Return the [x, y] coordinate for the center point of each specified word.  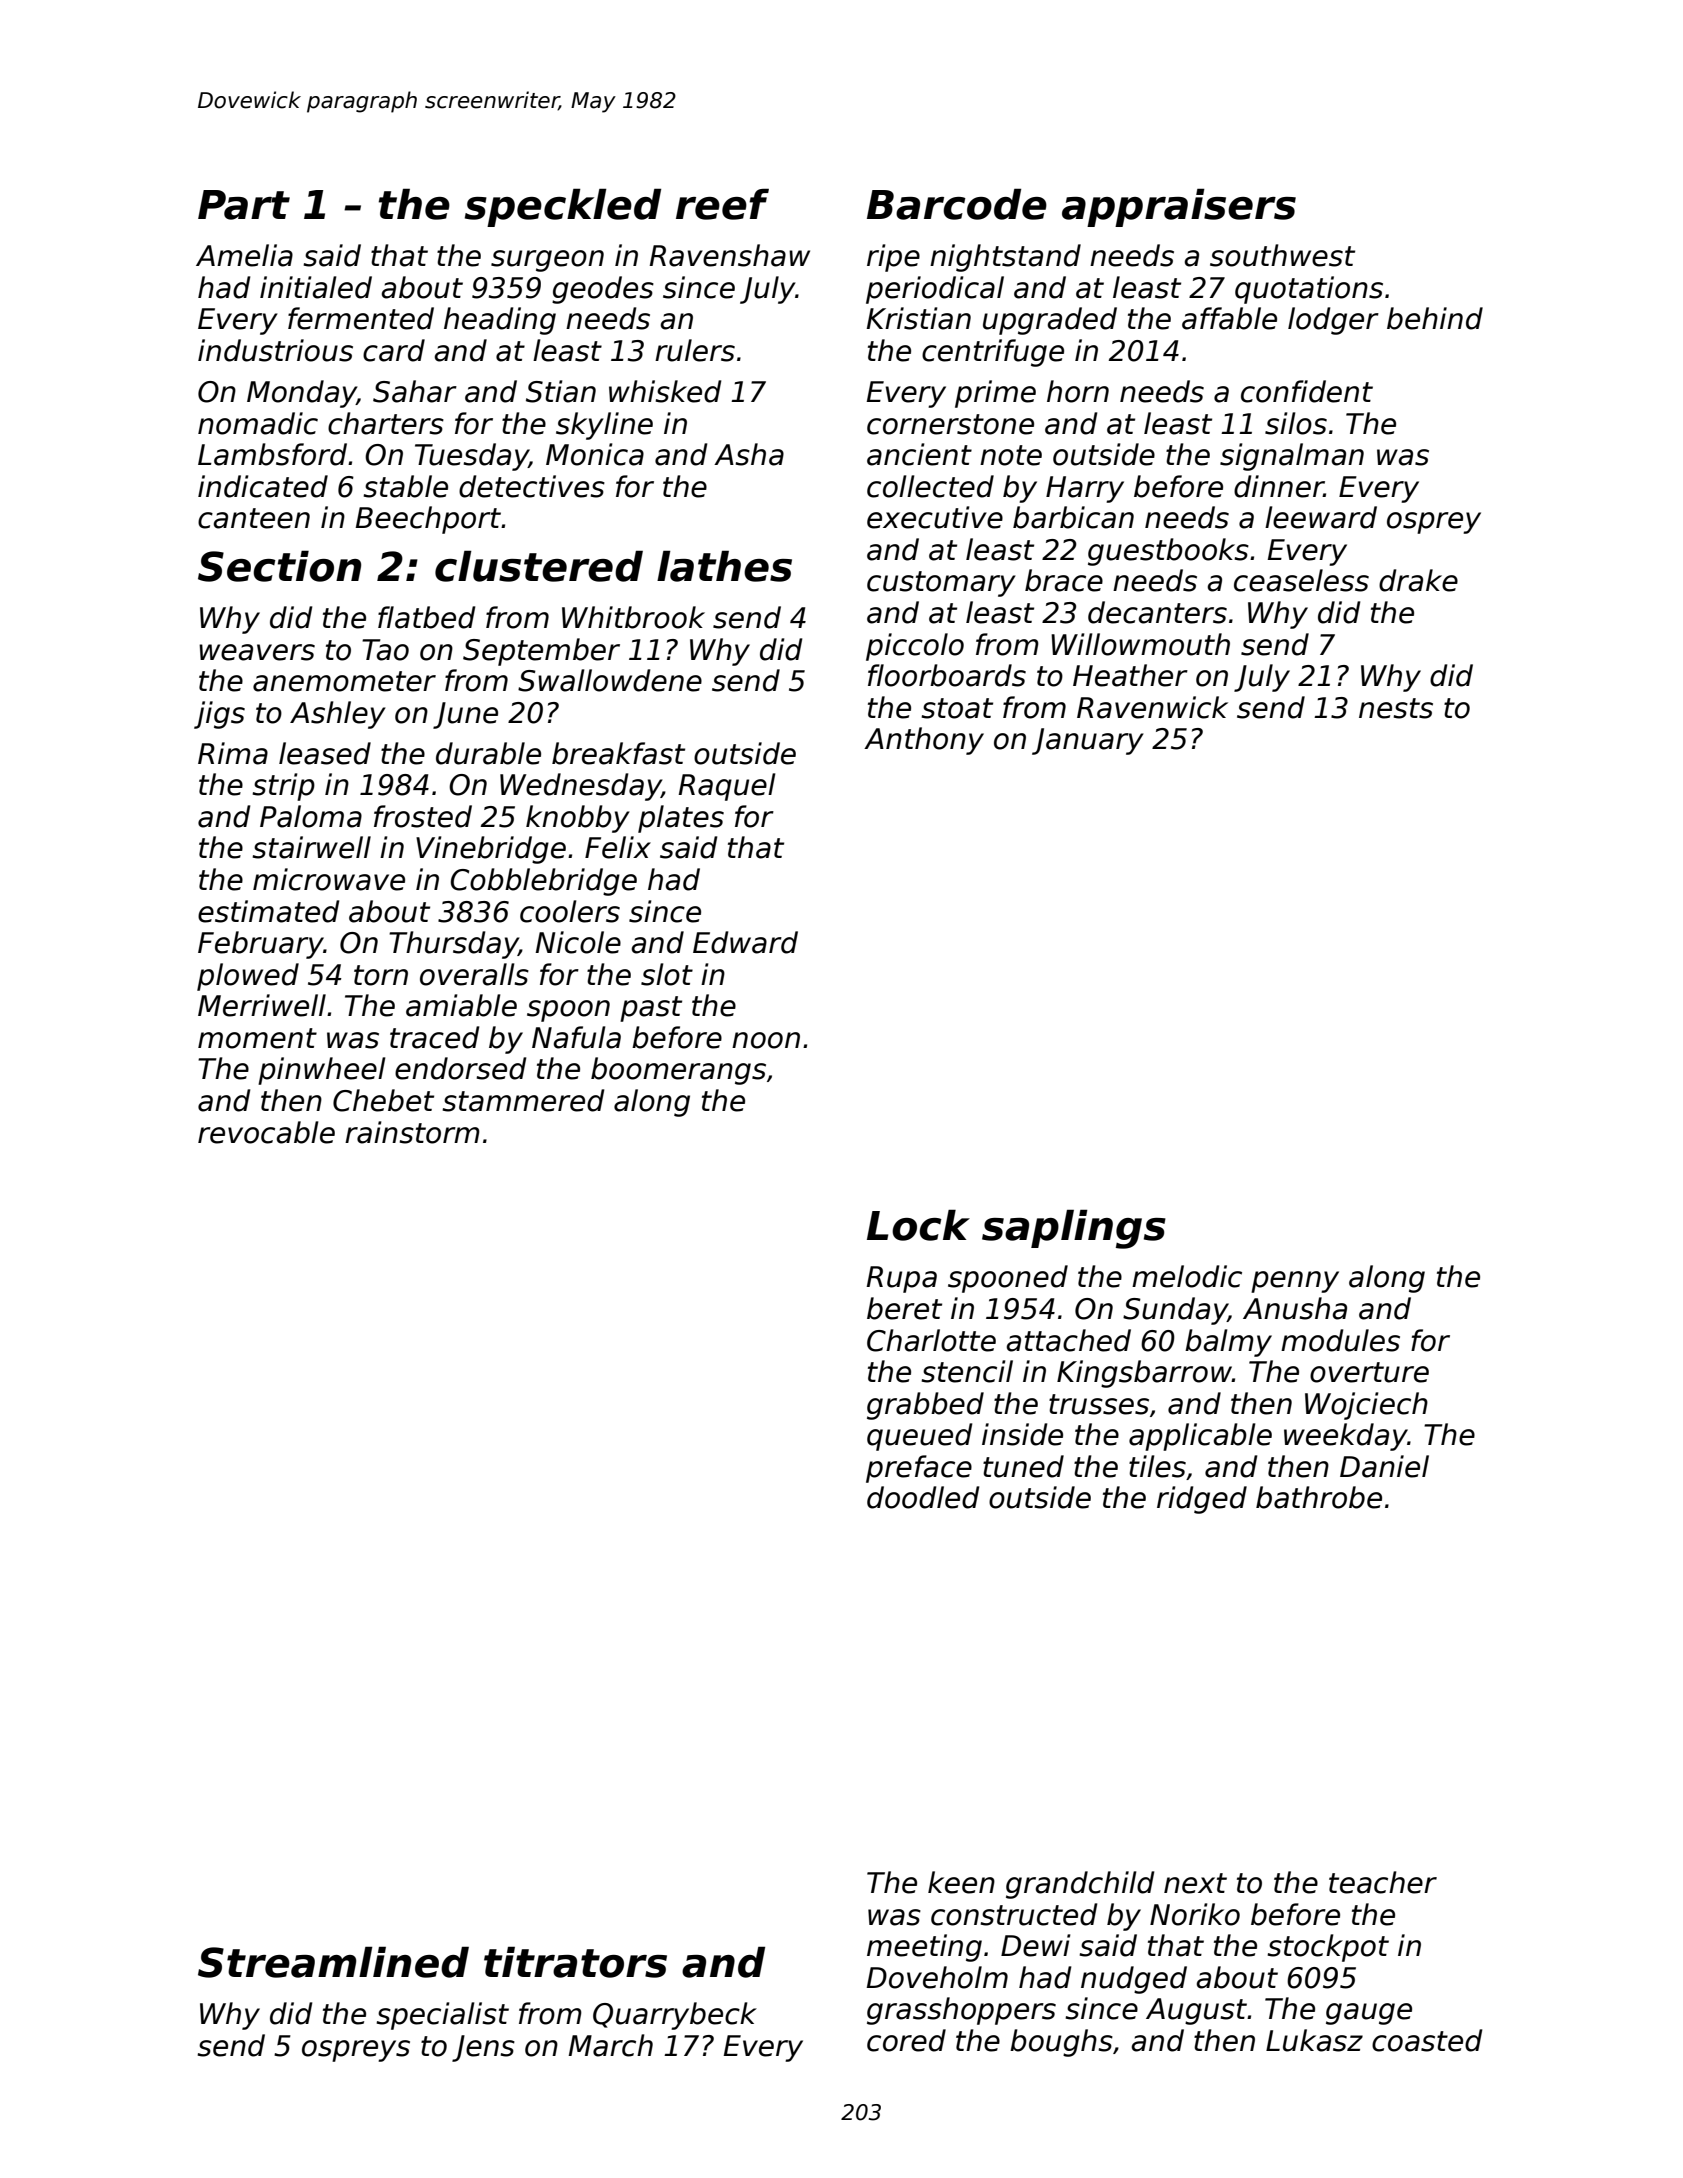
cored [906, 2040]
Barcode [957, 204]
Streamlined [333, 1962]
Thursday [454, 945]
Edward [745, 942]
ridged [1202, 1500]
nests [1396, 708]
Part [244, 205]
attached [1069, 1340]
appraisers [1179, 207]
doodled [923, 1497]
